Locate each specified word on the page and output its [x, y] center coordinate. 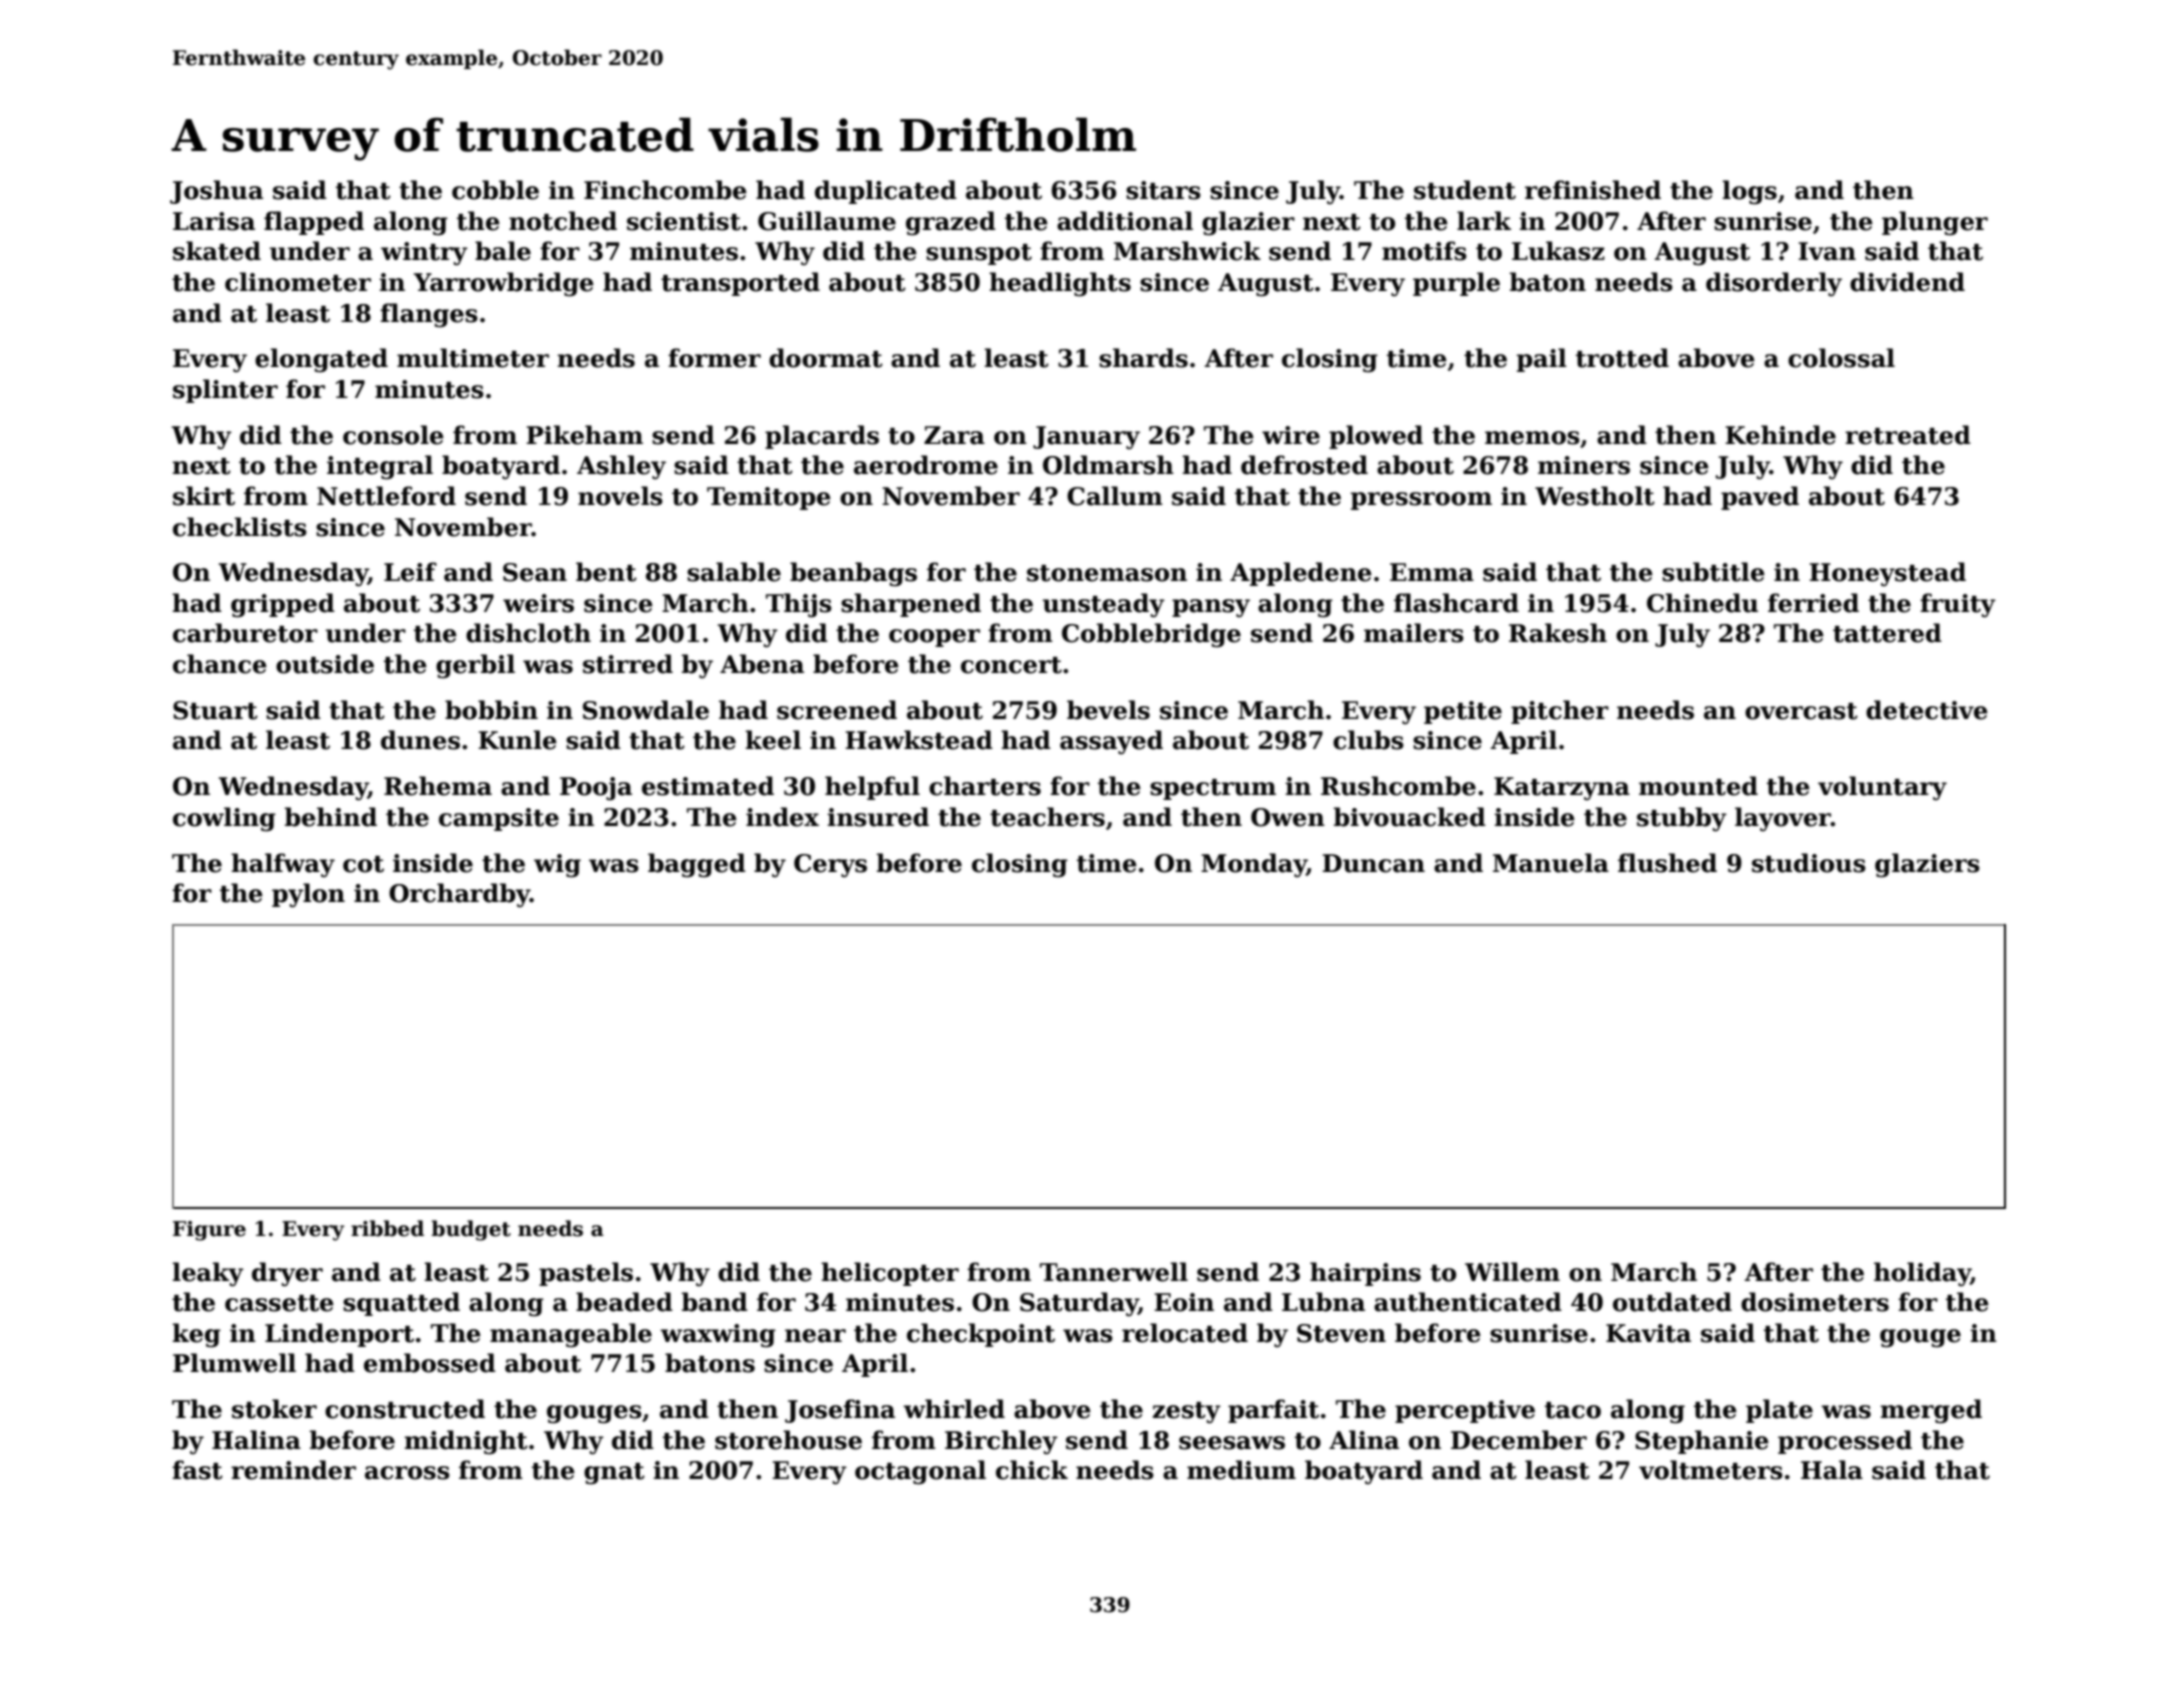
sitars [1163, 190]
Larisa [214, 221]
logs [1749, 192]
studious [1809, 863]
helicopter [890, 1274]
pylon [308, 895]
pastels [586, 1274]
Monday [1254, 865]
